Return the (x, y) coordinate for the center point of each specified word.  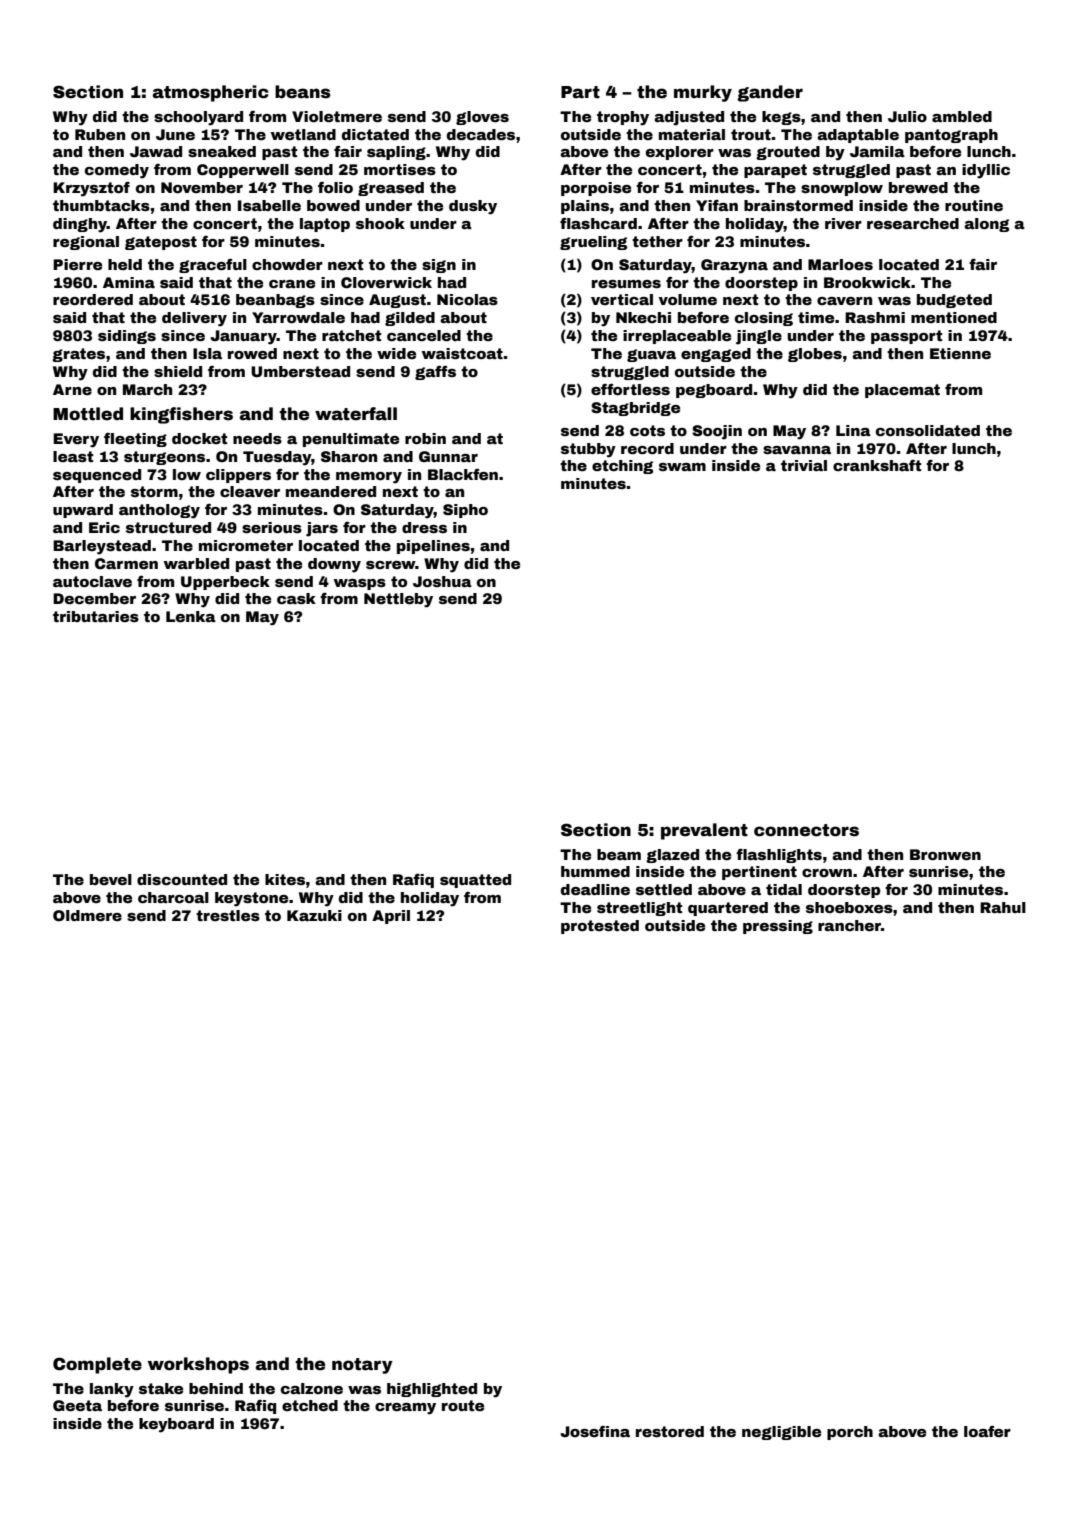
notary (362, 1366)
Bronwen (945, 854)
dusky (473, 207)
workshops (198, 1365)
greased (391, 189)
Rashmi (875, 317)
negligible (781, 1433)
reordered (93, 299)
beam (619, 854)
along (986, 225)
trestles (228, 915)
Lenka (191, 616)
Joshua (442, 581)
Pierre (77, 264)
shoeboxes (849, 907)
